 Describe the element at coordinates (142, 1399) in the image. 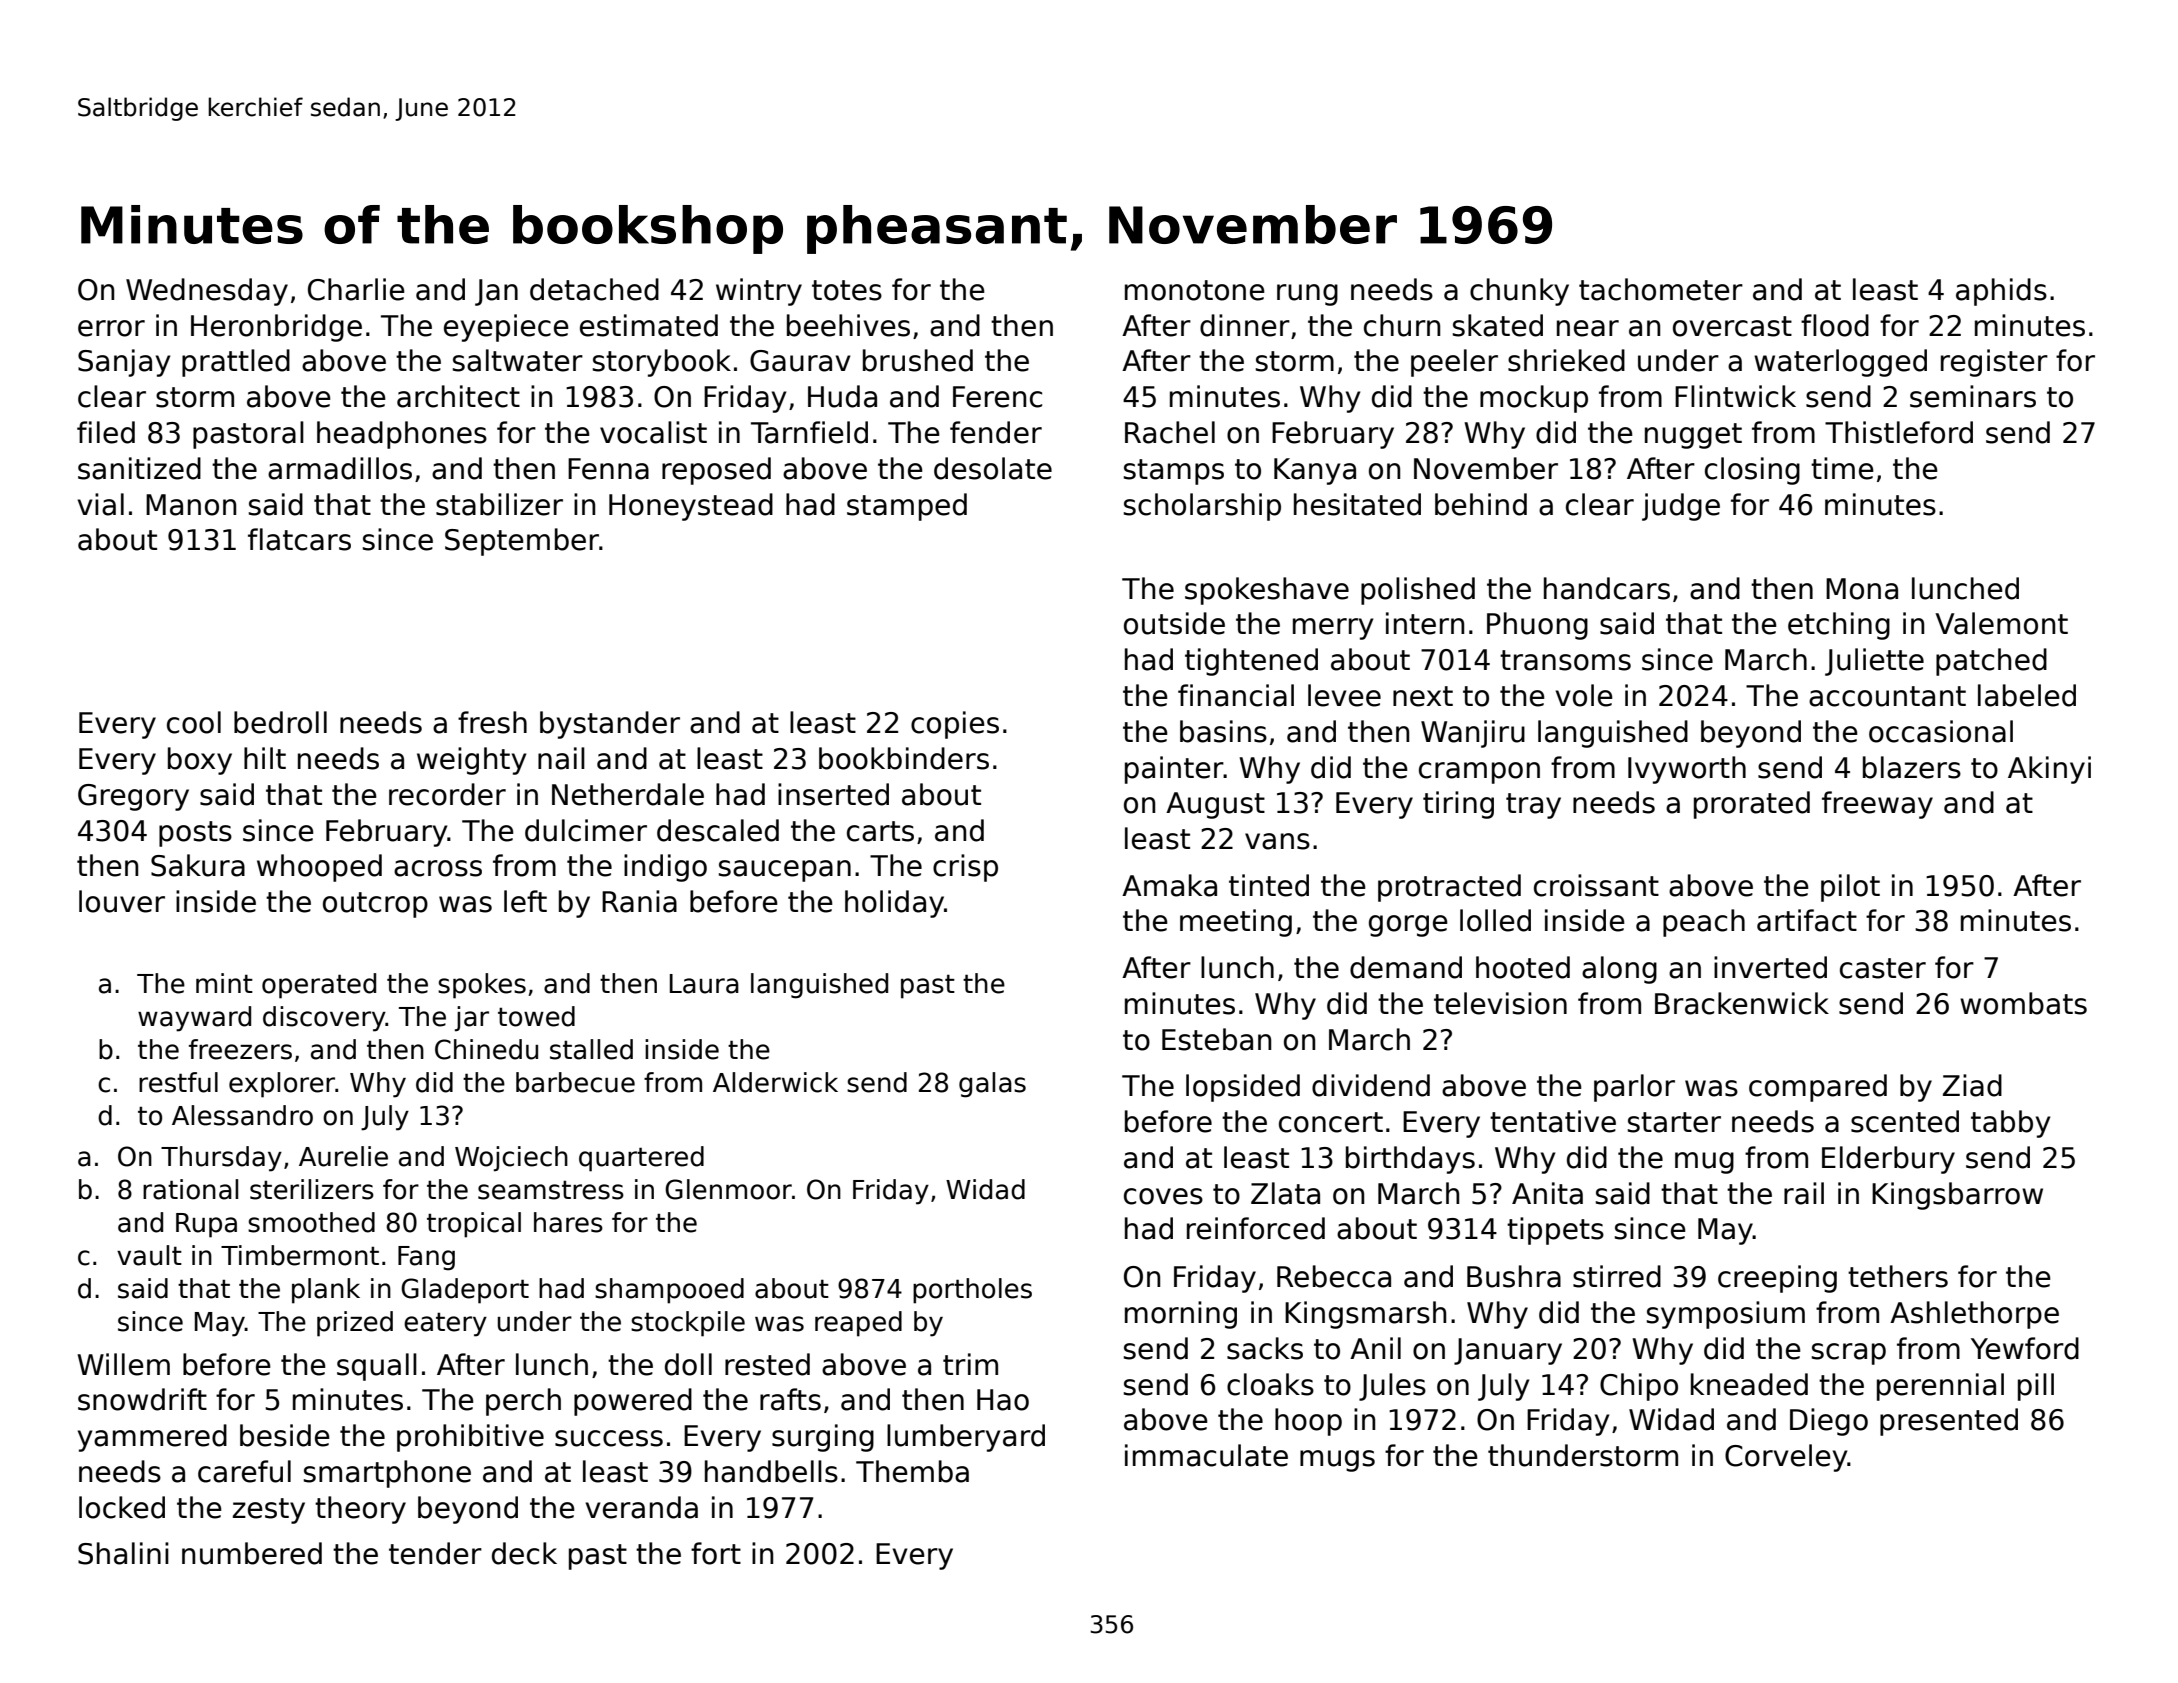

I see `snowdrift` at that location.
